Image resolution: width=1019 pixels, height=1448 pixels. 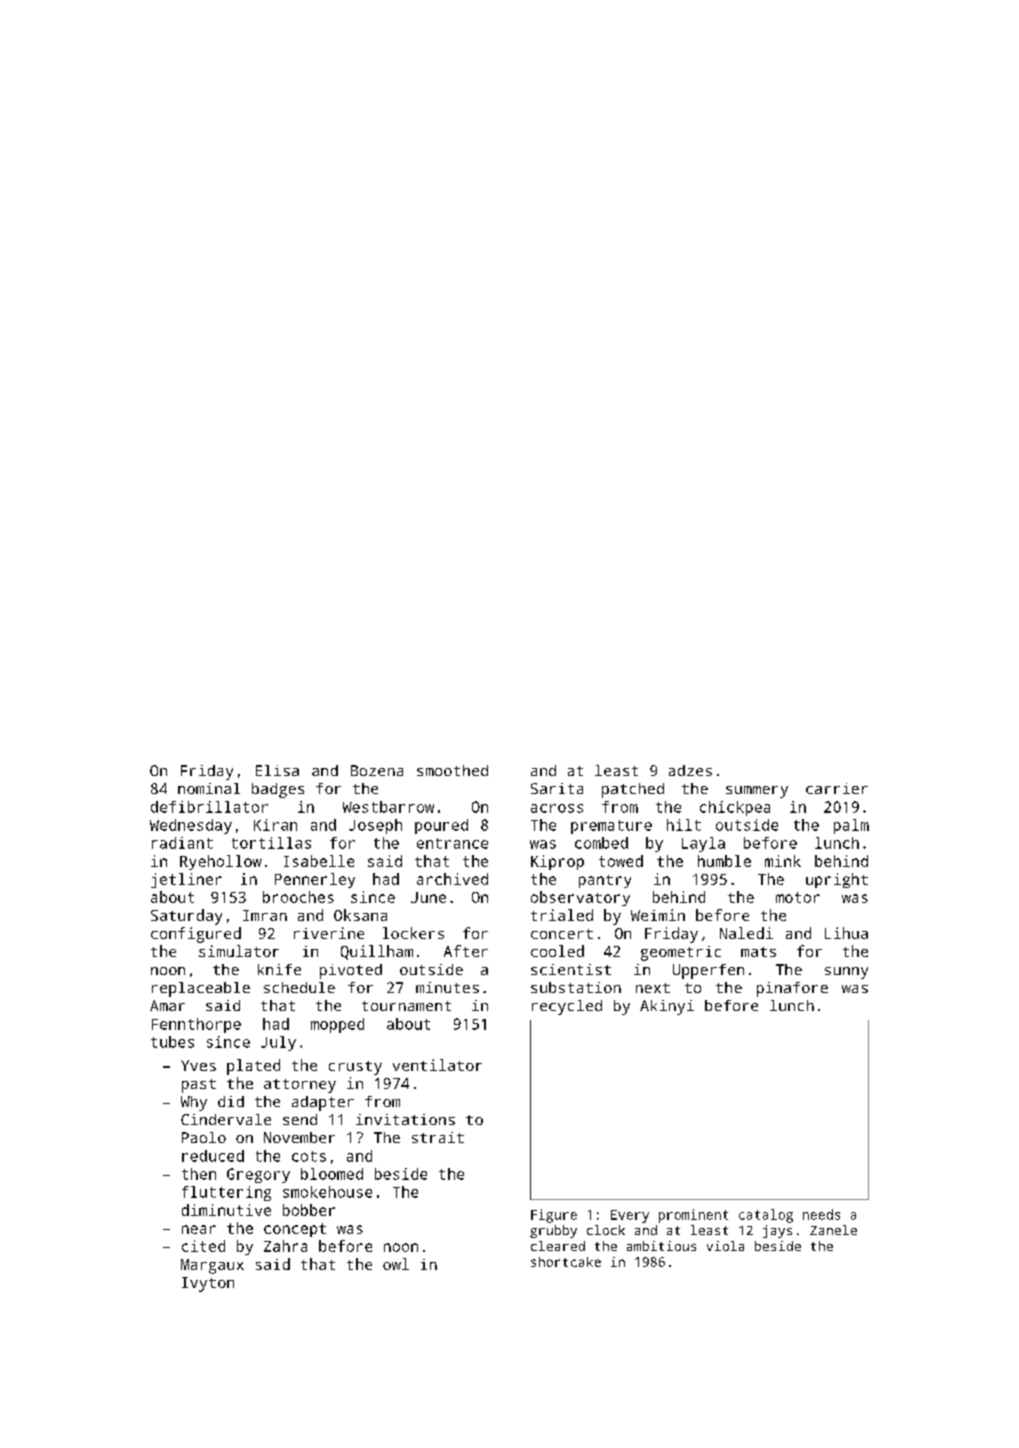 I want to click on replaceable, so click(x=201, y=989).
